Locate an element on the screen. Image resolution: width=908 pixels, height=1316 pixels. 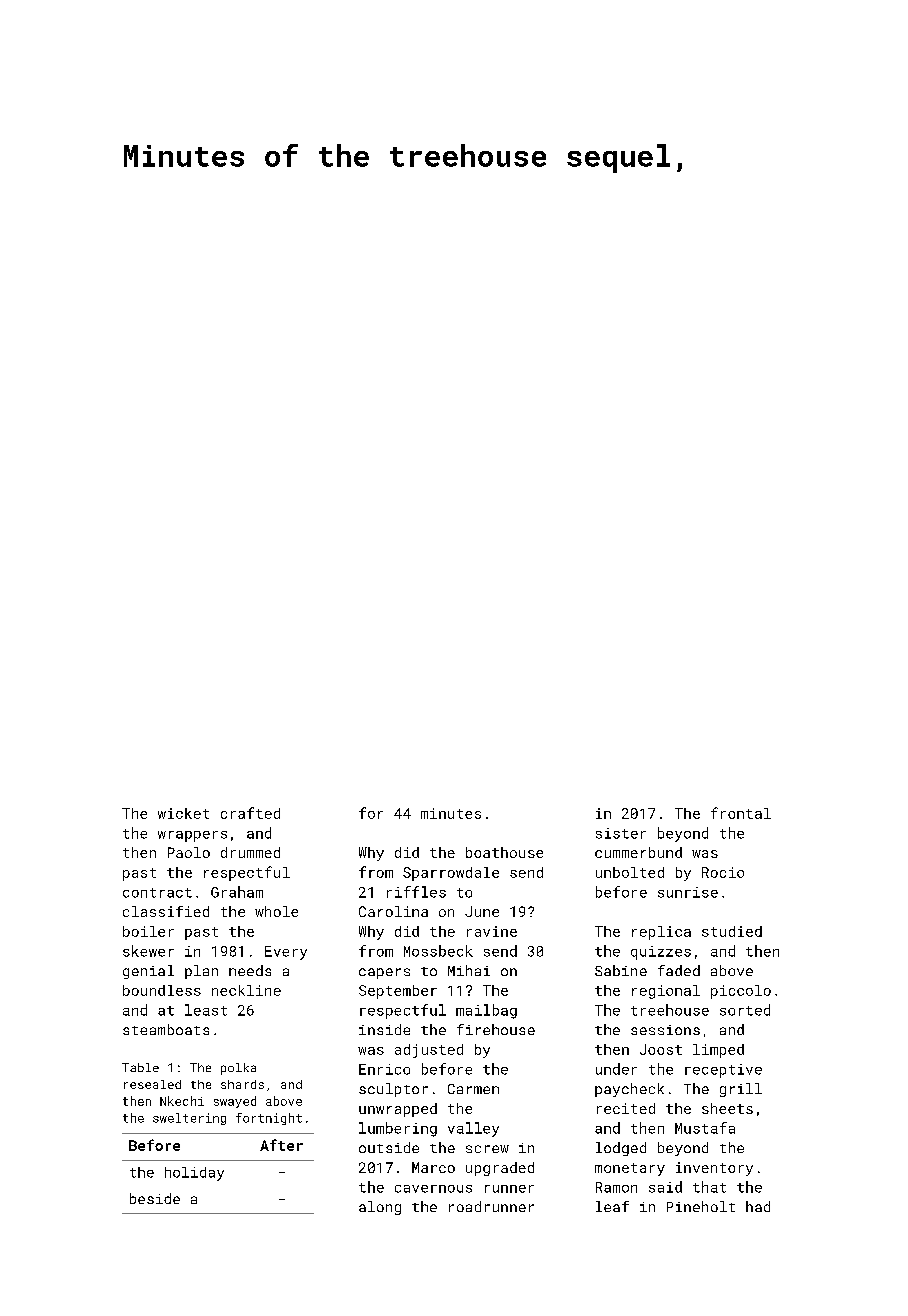
beside is located at coordinates (155, 1198).
